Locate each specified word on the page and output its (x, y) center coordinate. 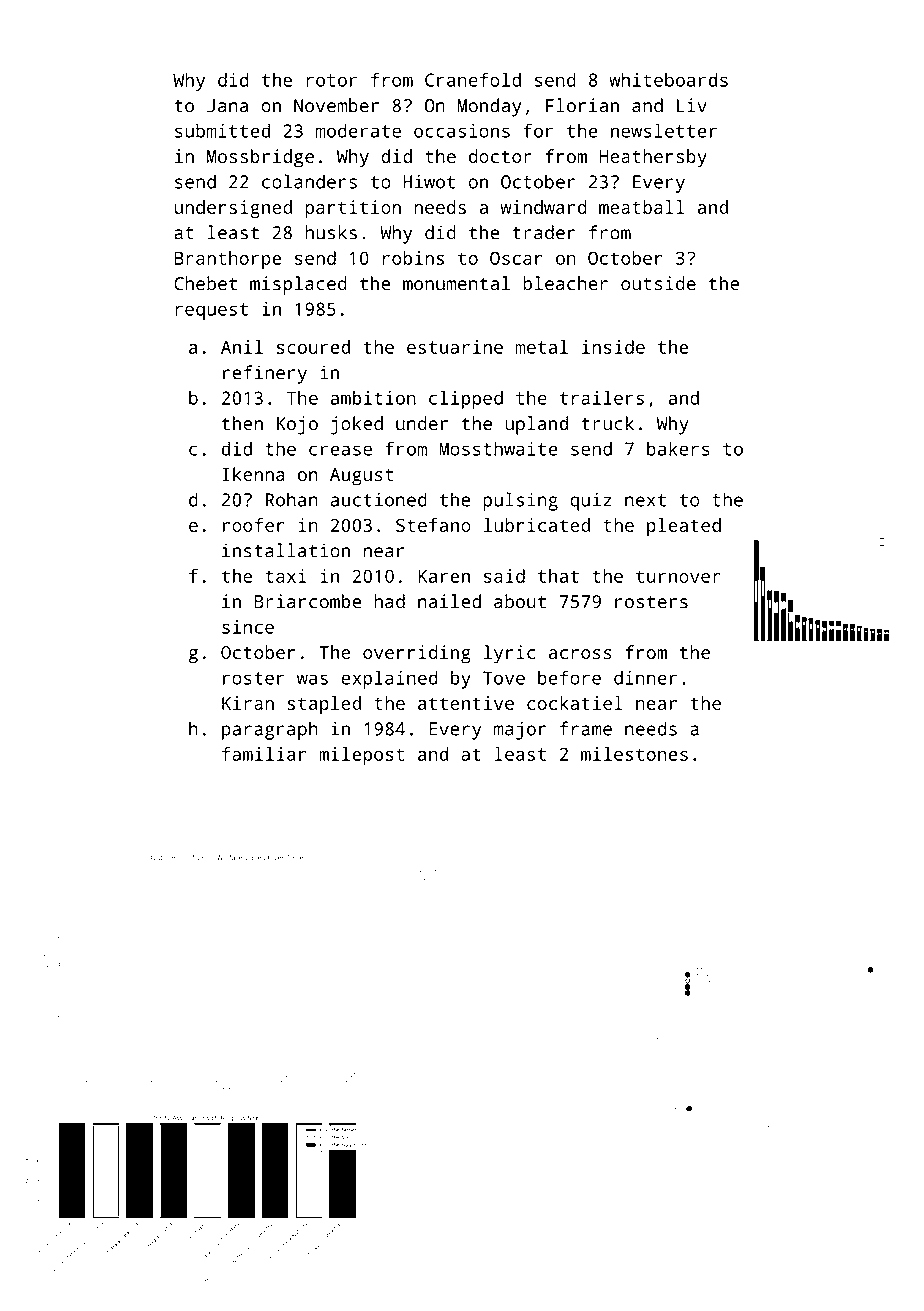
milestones (634, 754)
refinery (265, 374)
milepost (361, 756)
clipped (466, 400)
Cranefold (473, 79)
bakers (678, 448)
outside (658, 283)
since (248, 627)
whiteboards (668, 80)
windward (543, 207)
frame (586, 728)
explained (389, 679)
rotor (331, 80)
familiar (264, 754)
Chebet (205, 283)
